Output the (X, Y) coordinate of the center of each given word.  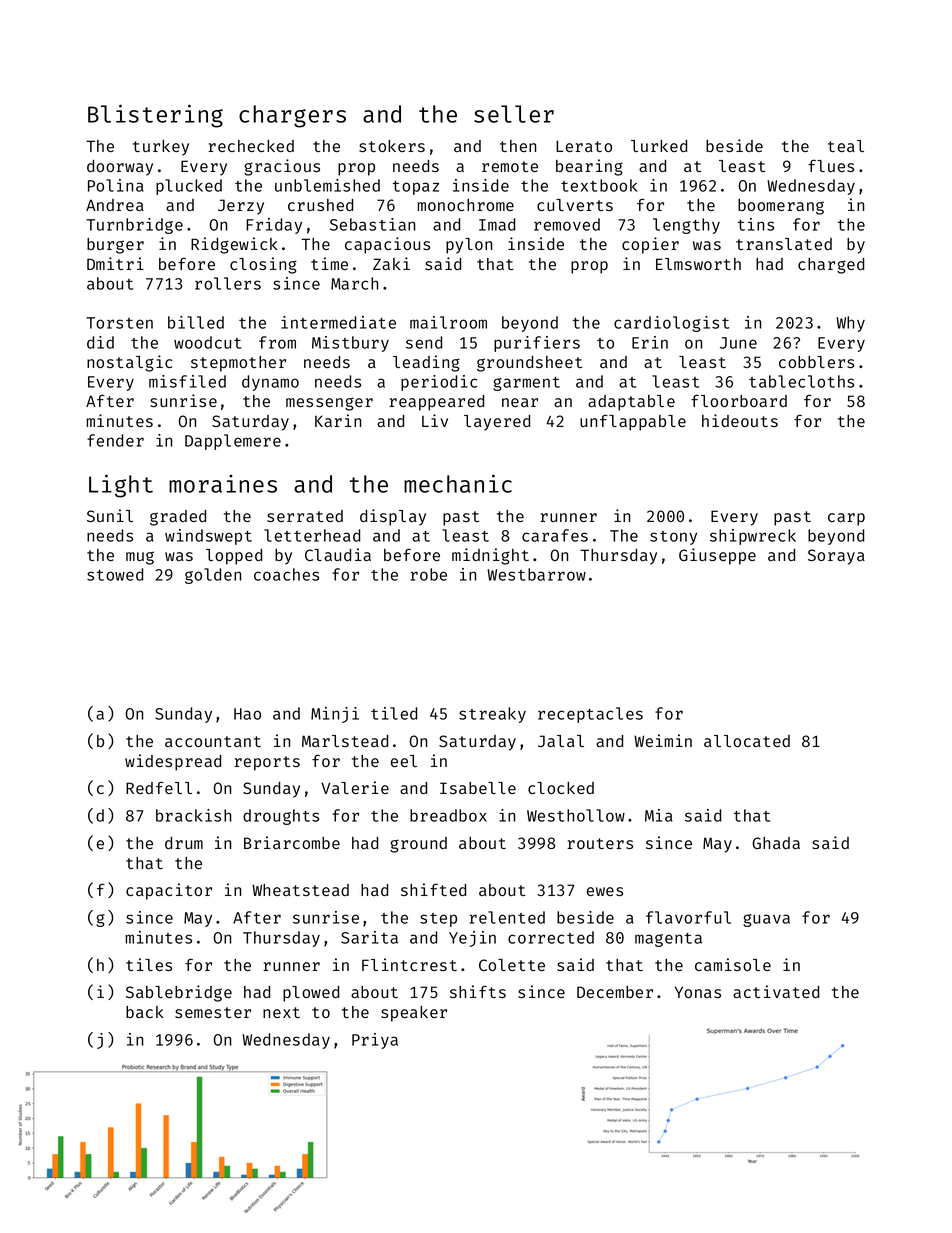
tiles (149, 964)
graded (178, 518)
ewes (605, 891)
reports (267, 763)
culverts (575, 205)
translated (784, 244)
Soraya (836, 557)
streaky (492, 715)
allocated (747, 741)
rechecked (251, 146)
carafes (555, 535)
